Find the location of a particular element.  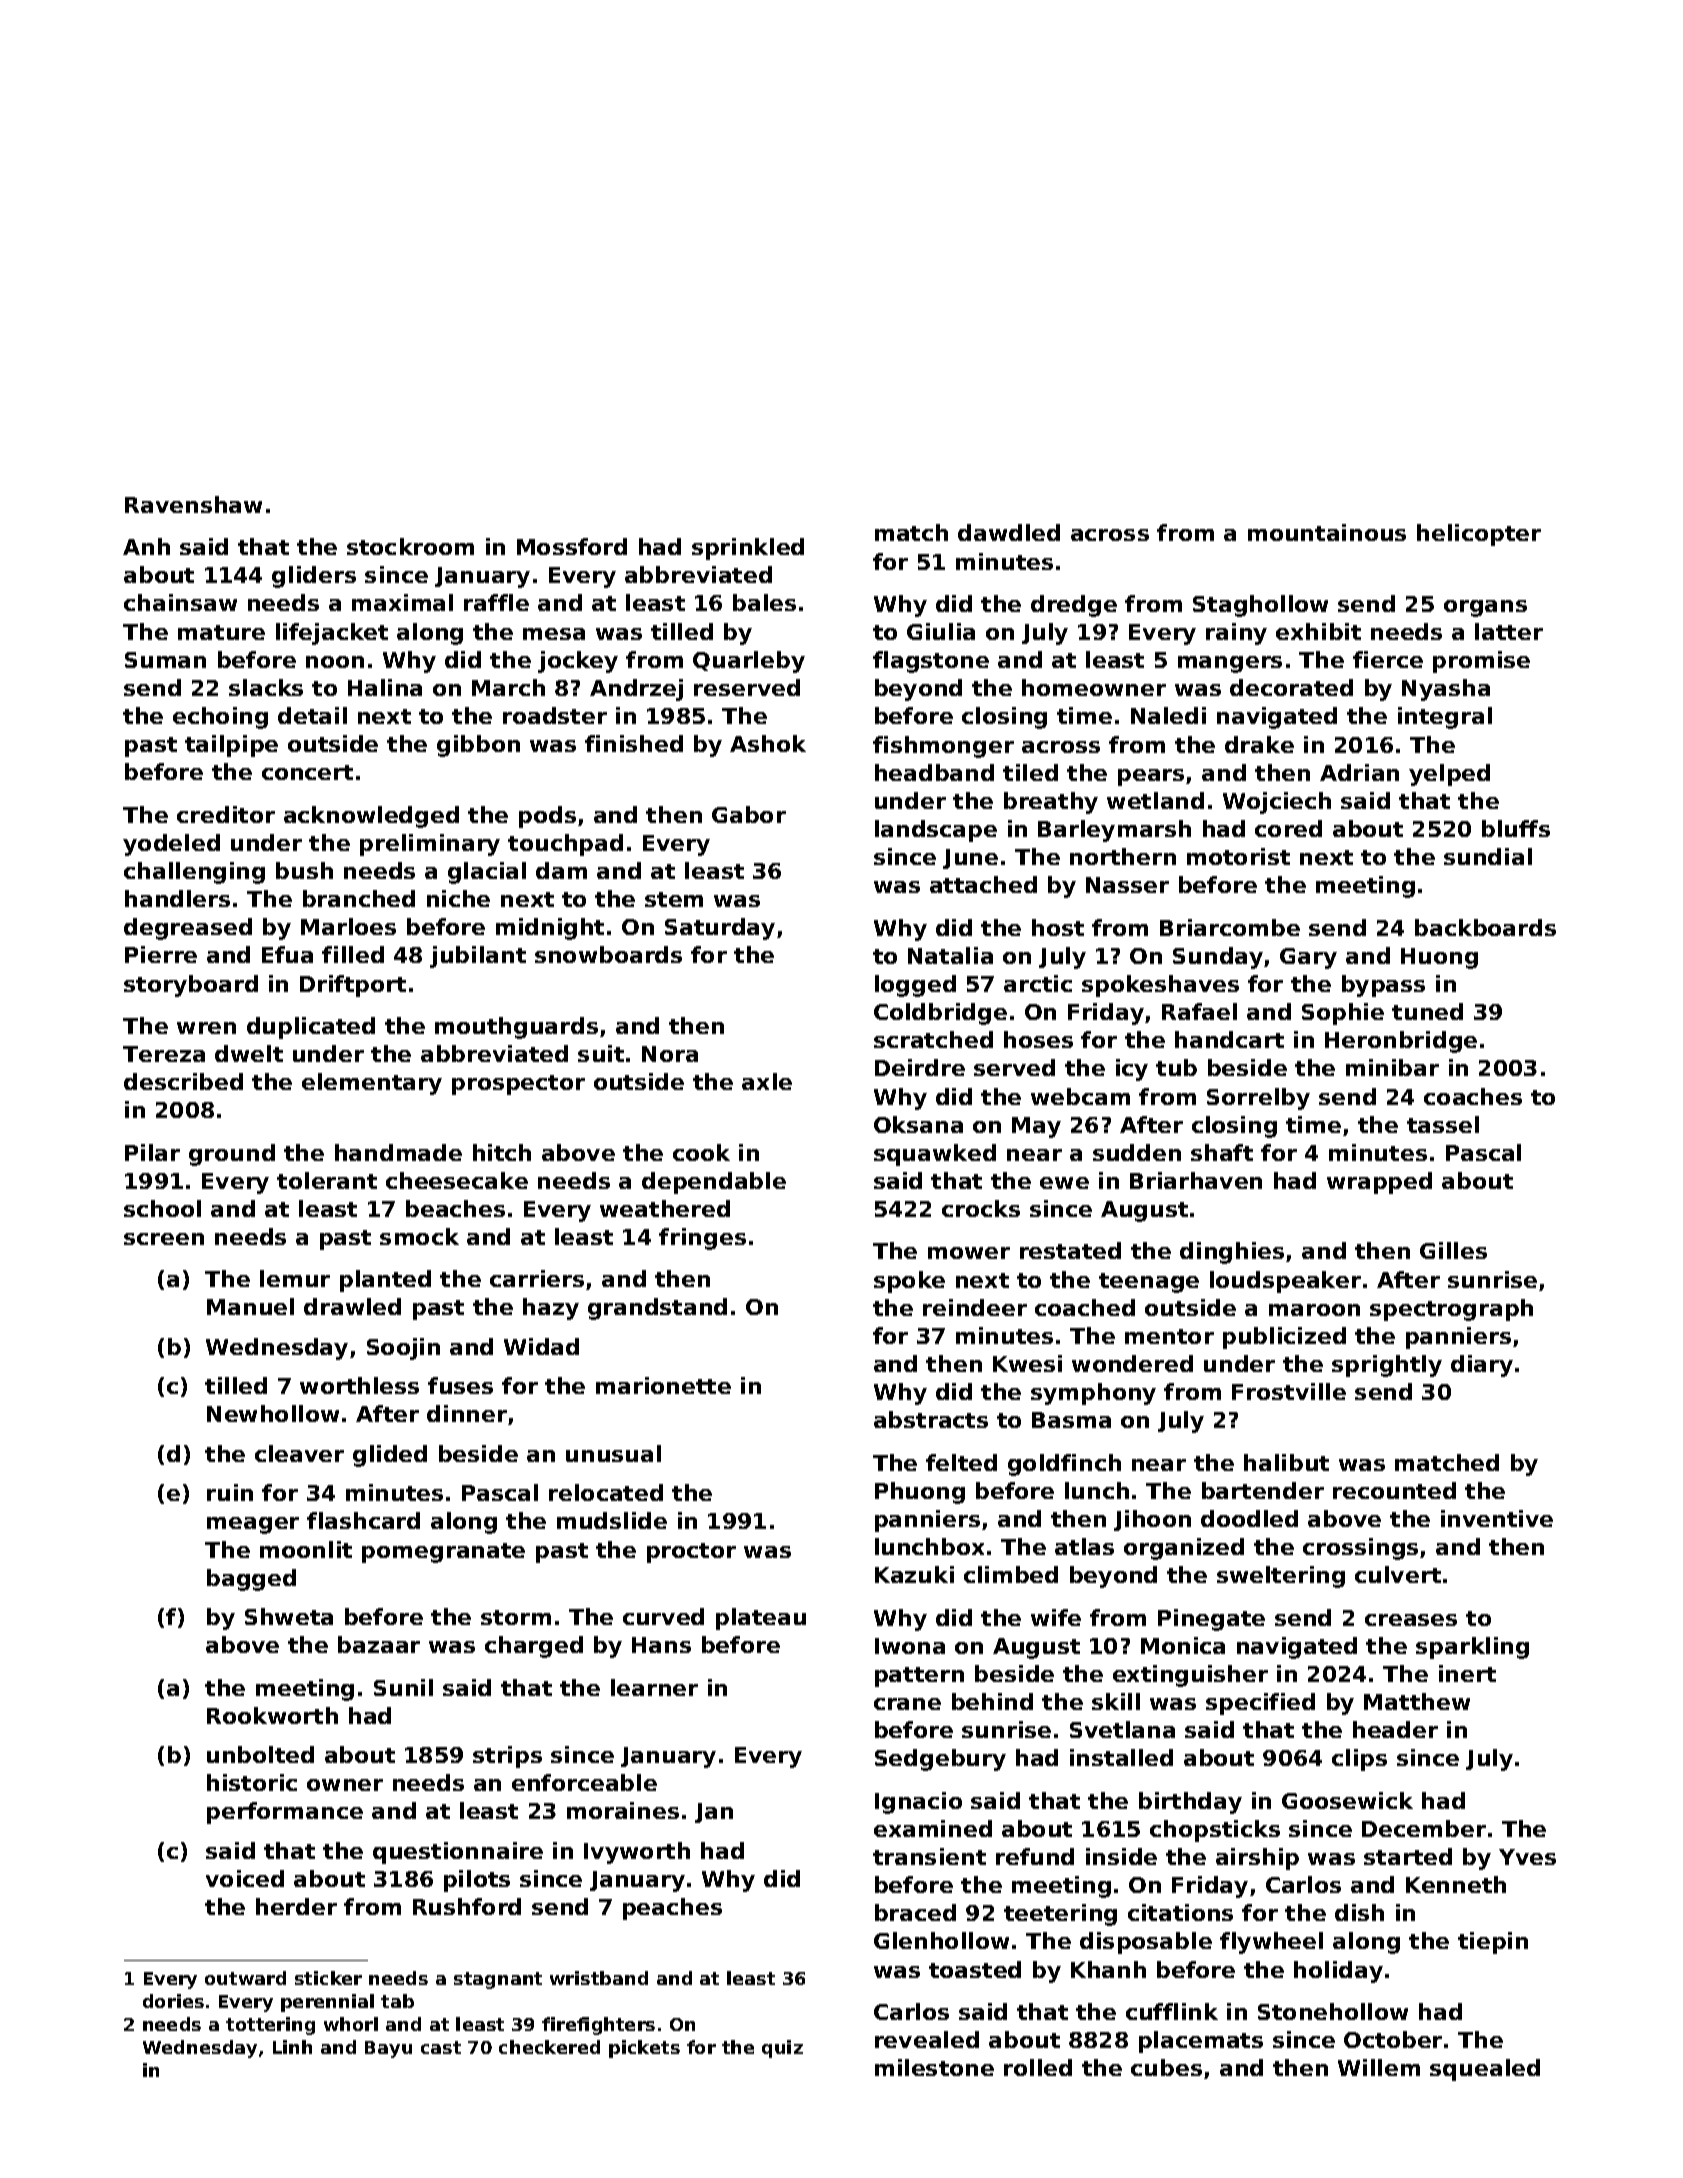

handcart is located at coordinates (1229, 1039).
